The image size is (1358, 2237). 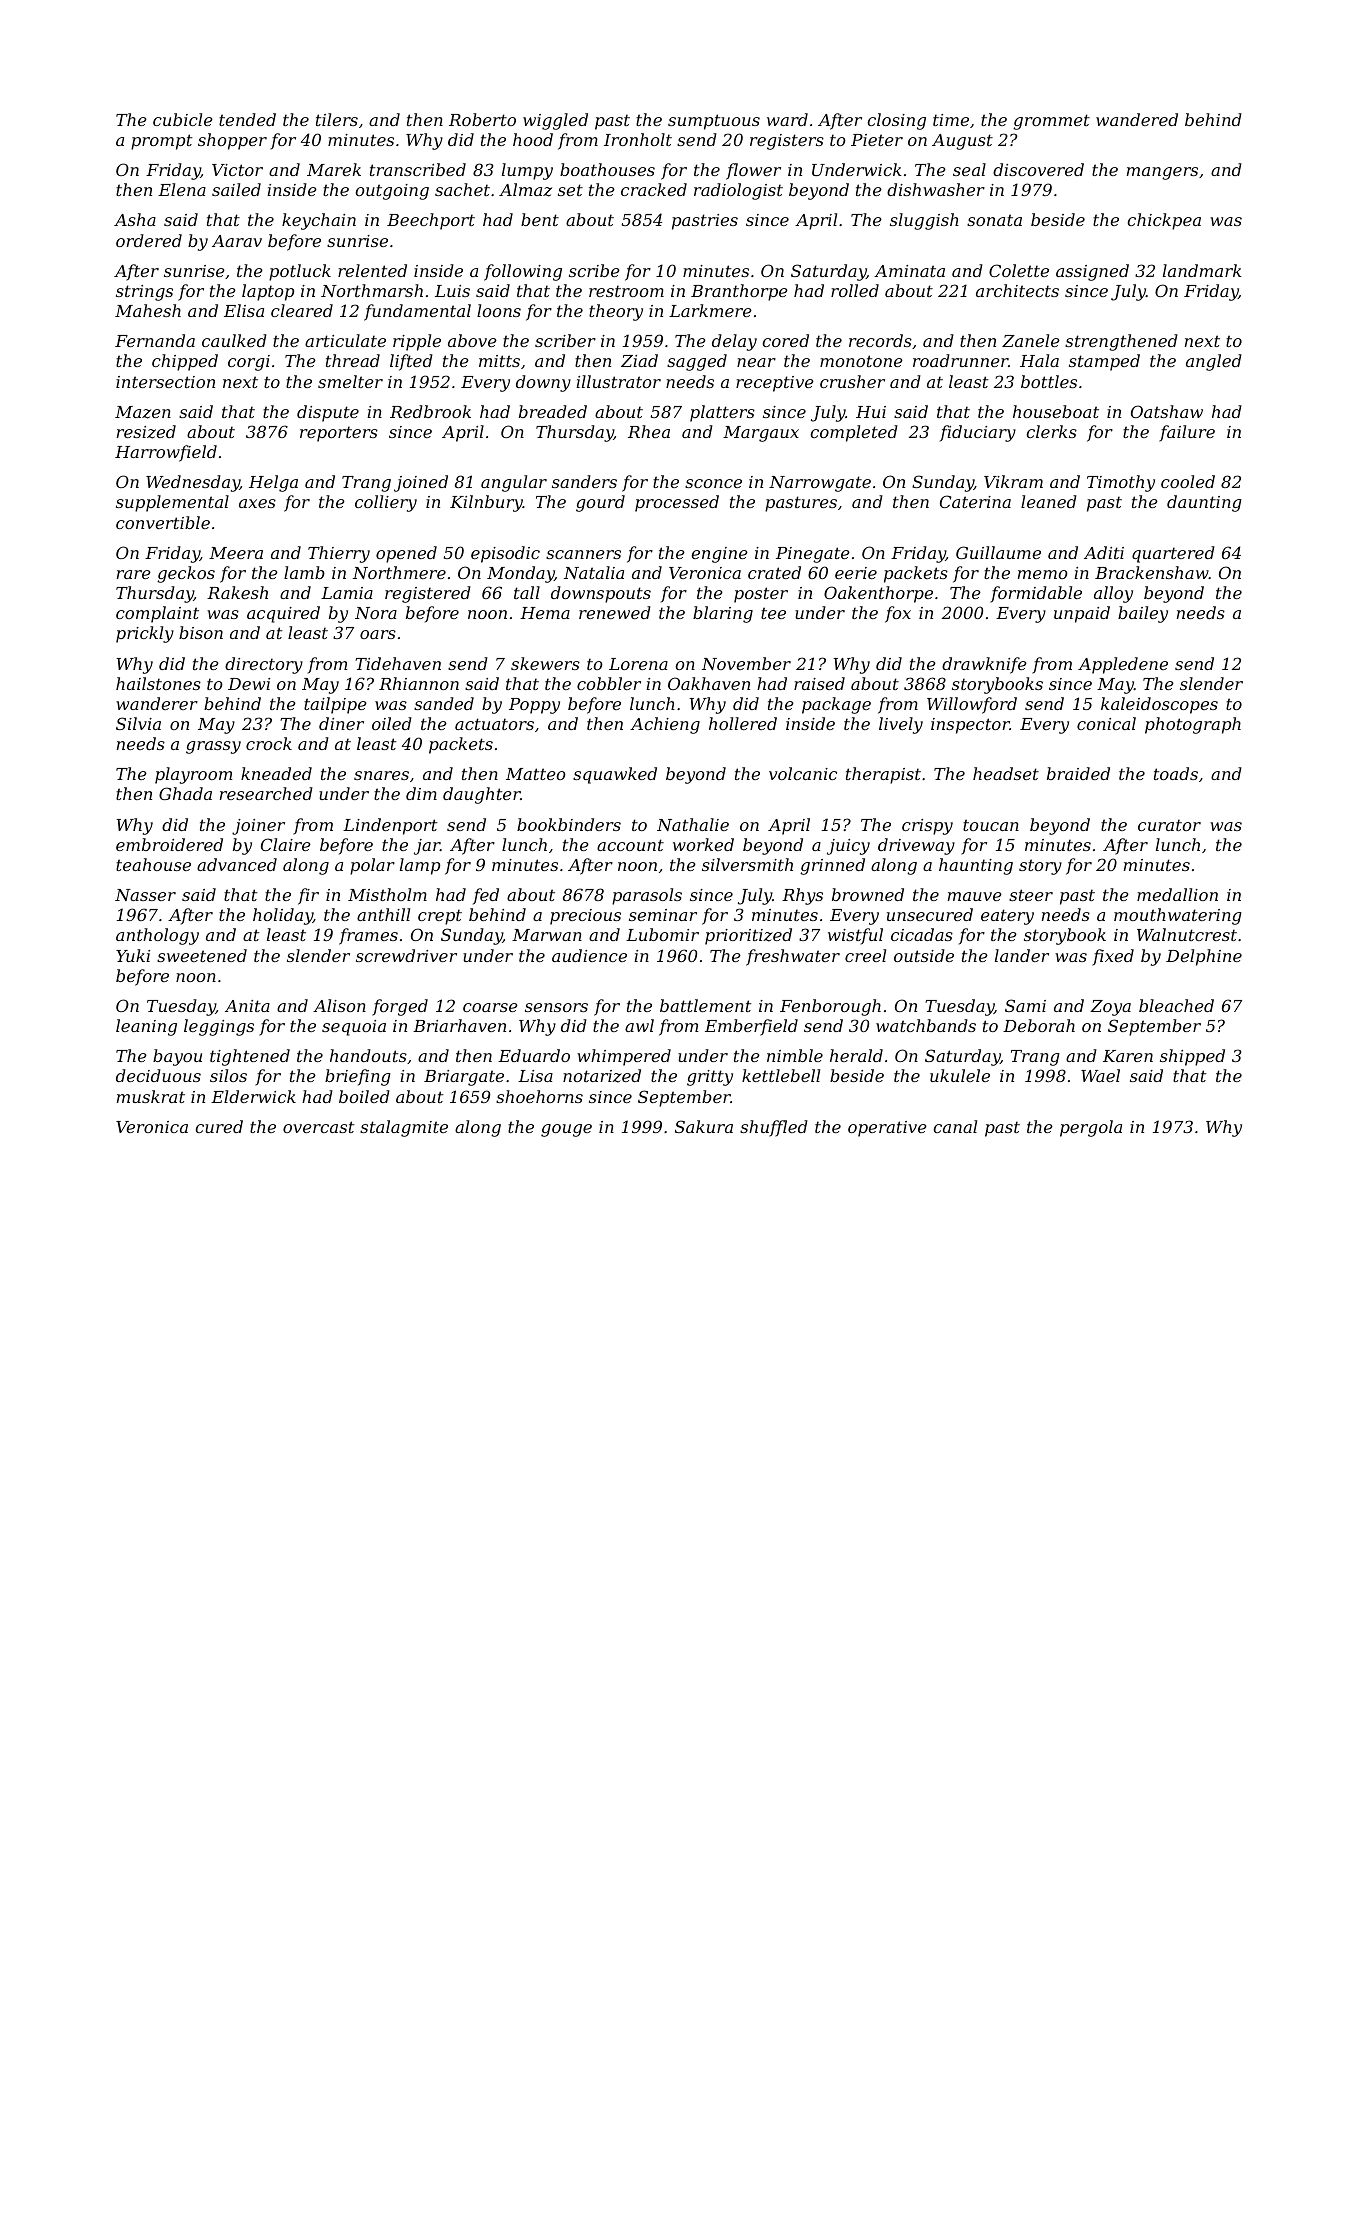 I want to click on architects, so click(x=1017, y=290).
